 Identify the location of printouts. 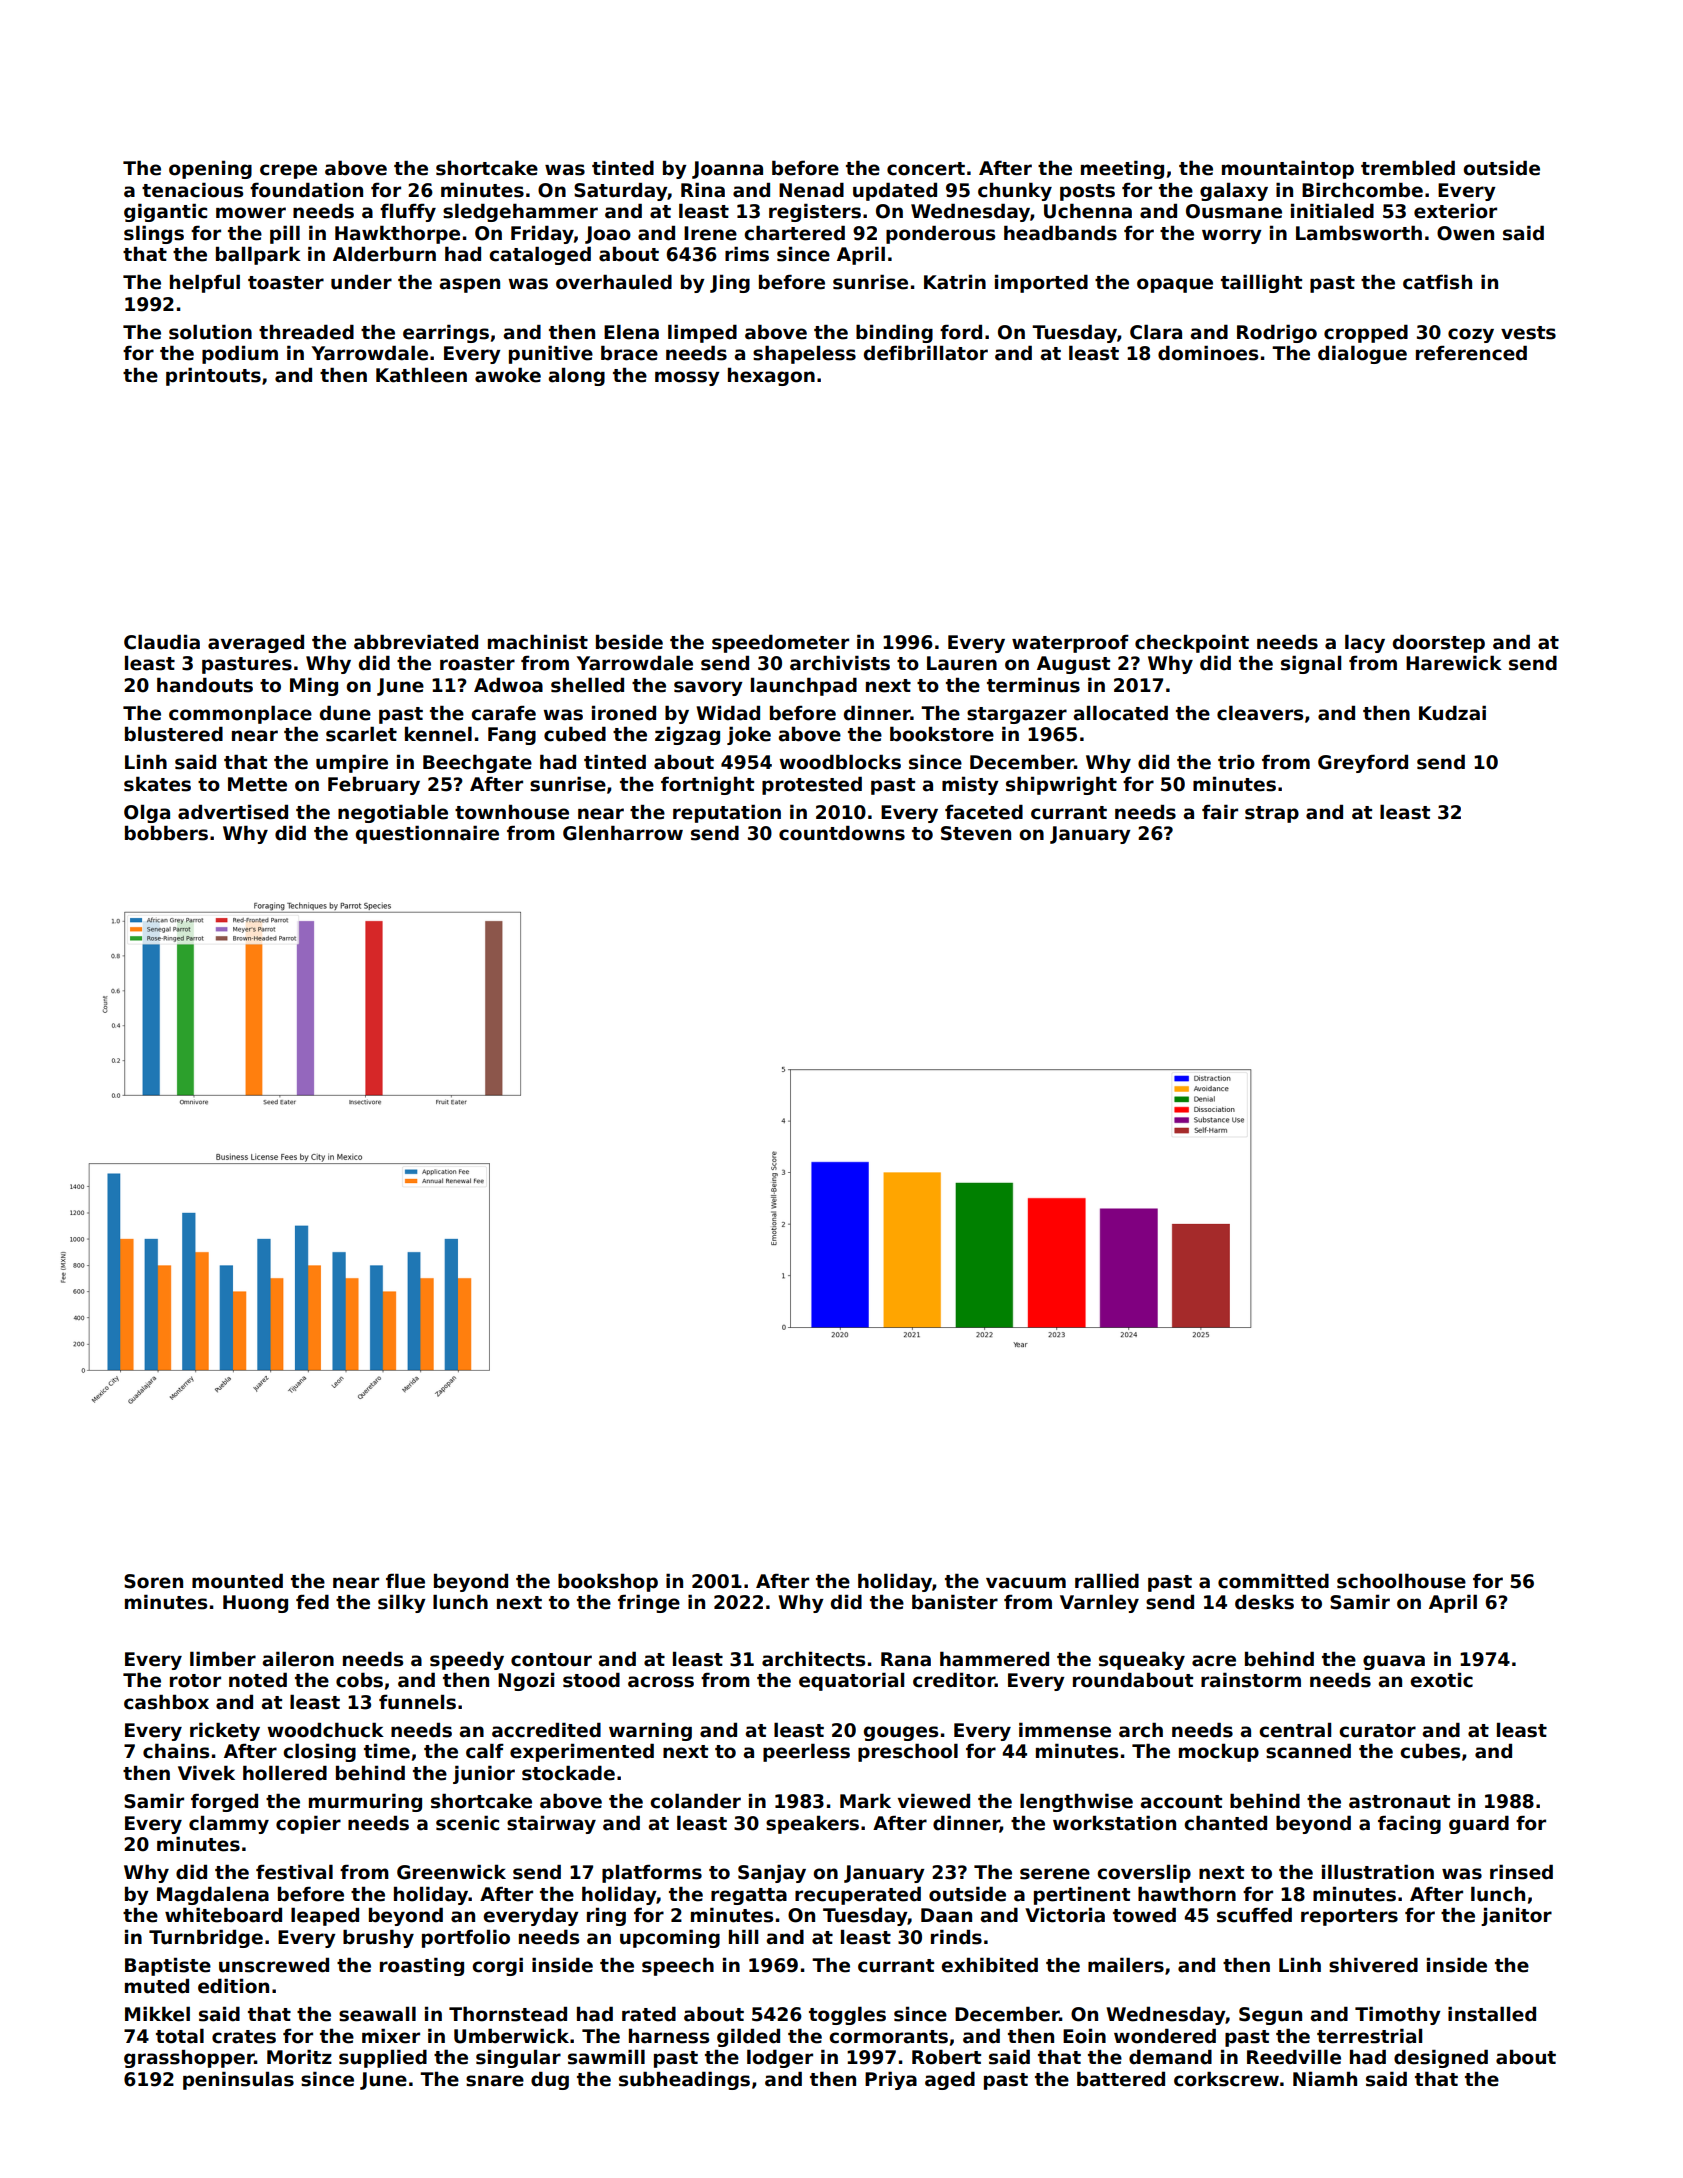
(213, 376).
